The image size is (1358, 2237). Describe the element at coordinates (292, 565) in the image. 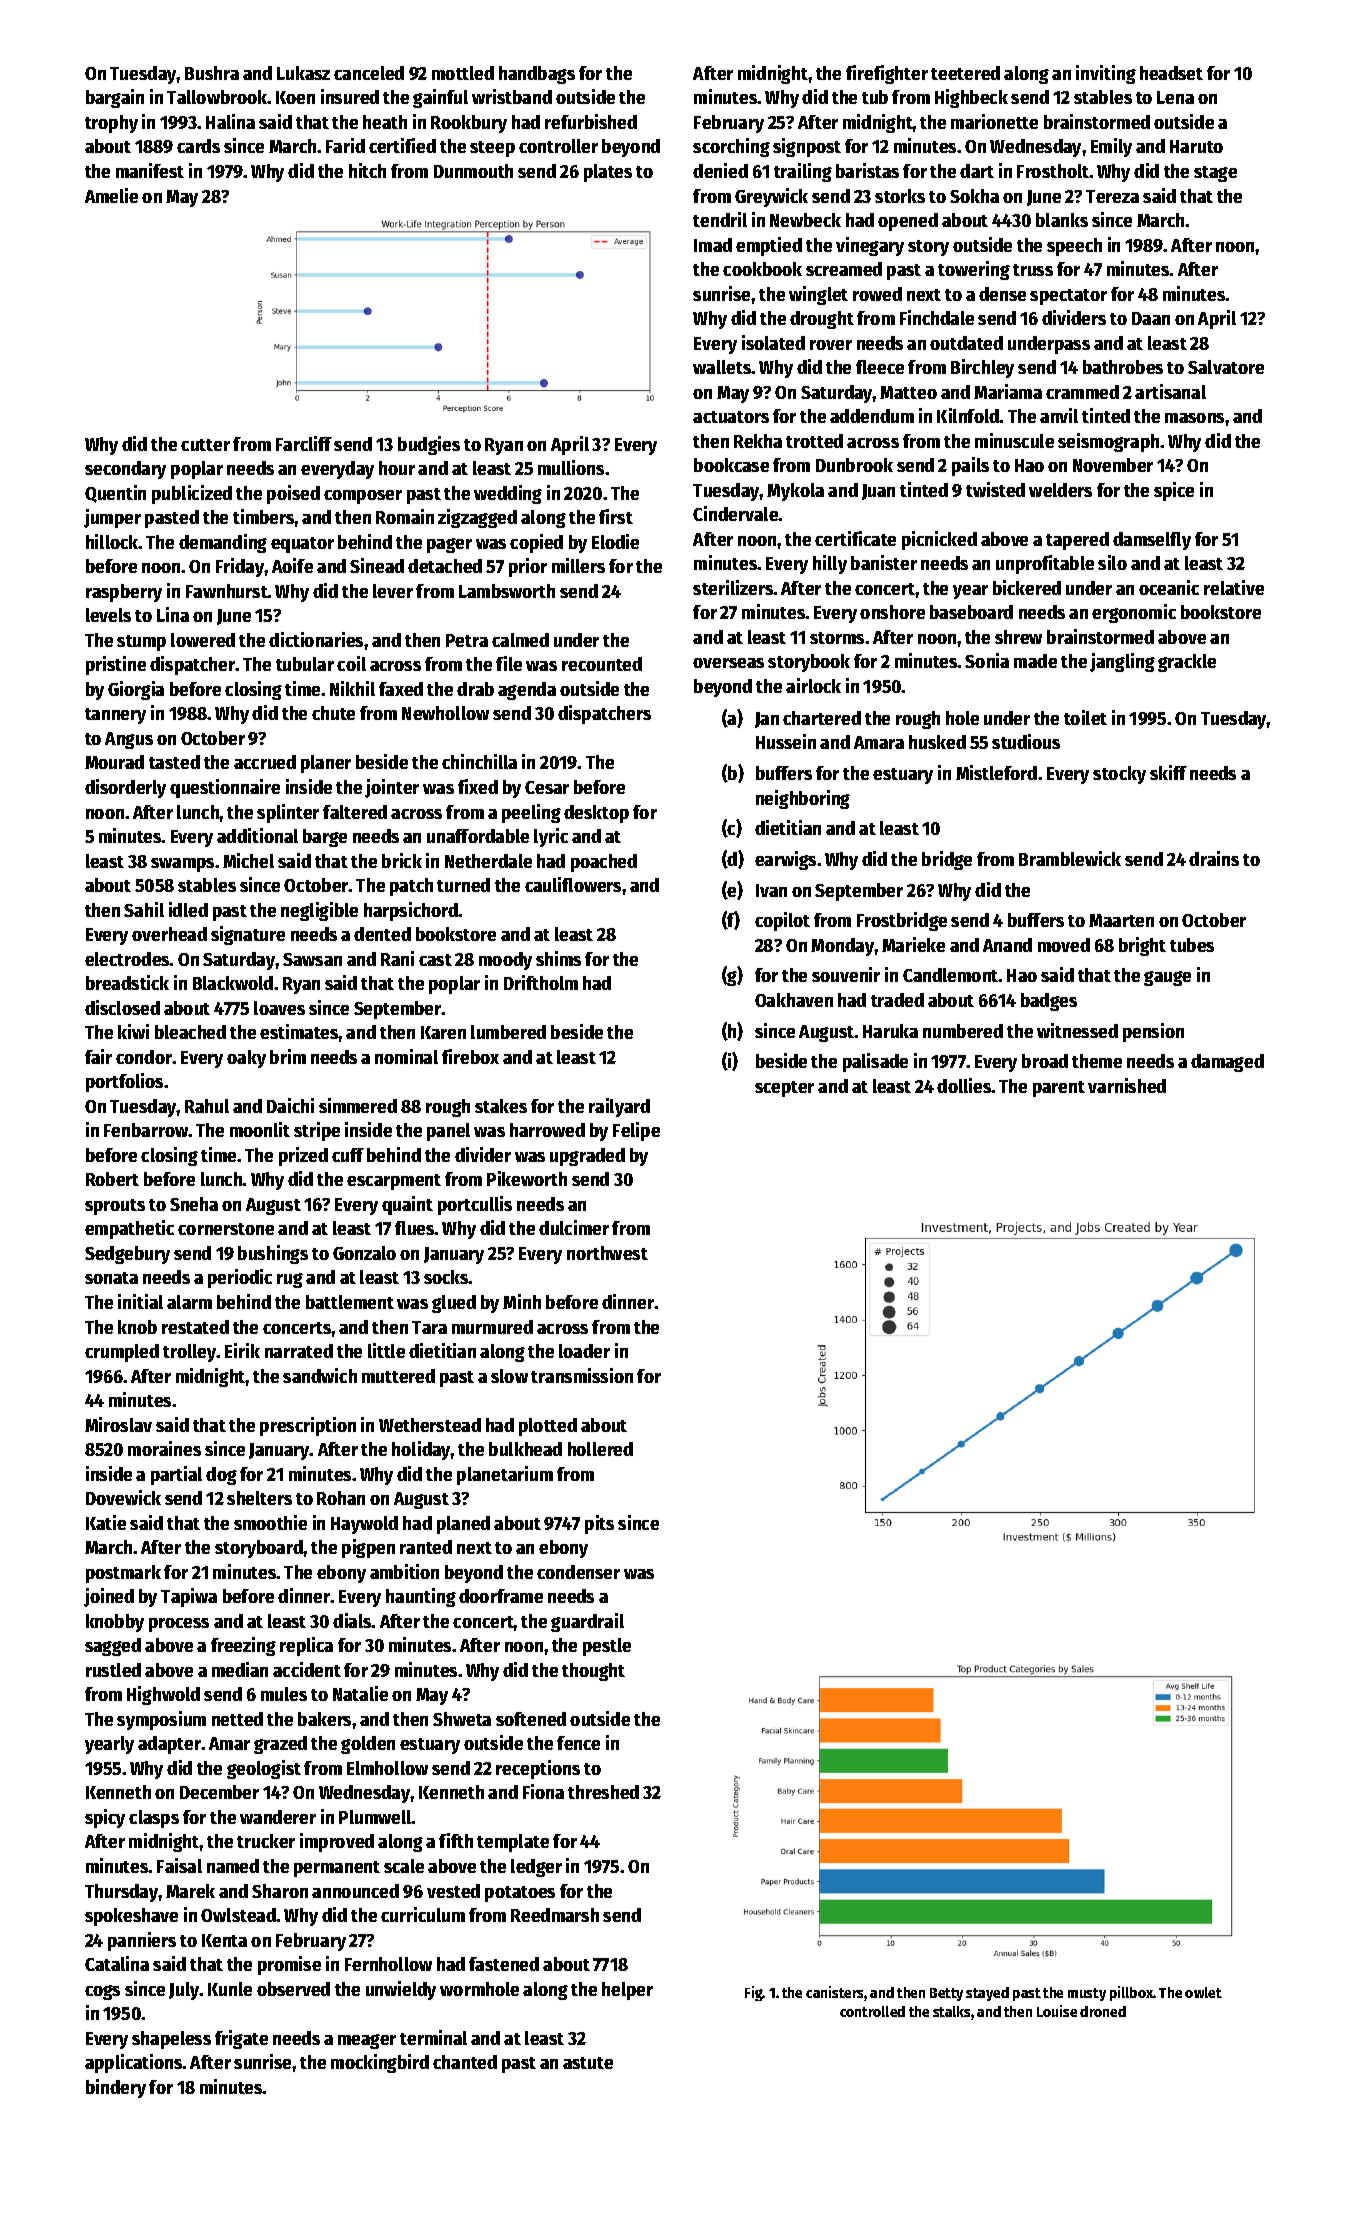

I see `Aoife` at that location.
